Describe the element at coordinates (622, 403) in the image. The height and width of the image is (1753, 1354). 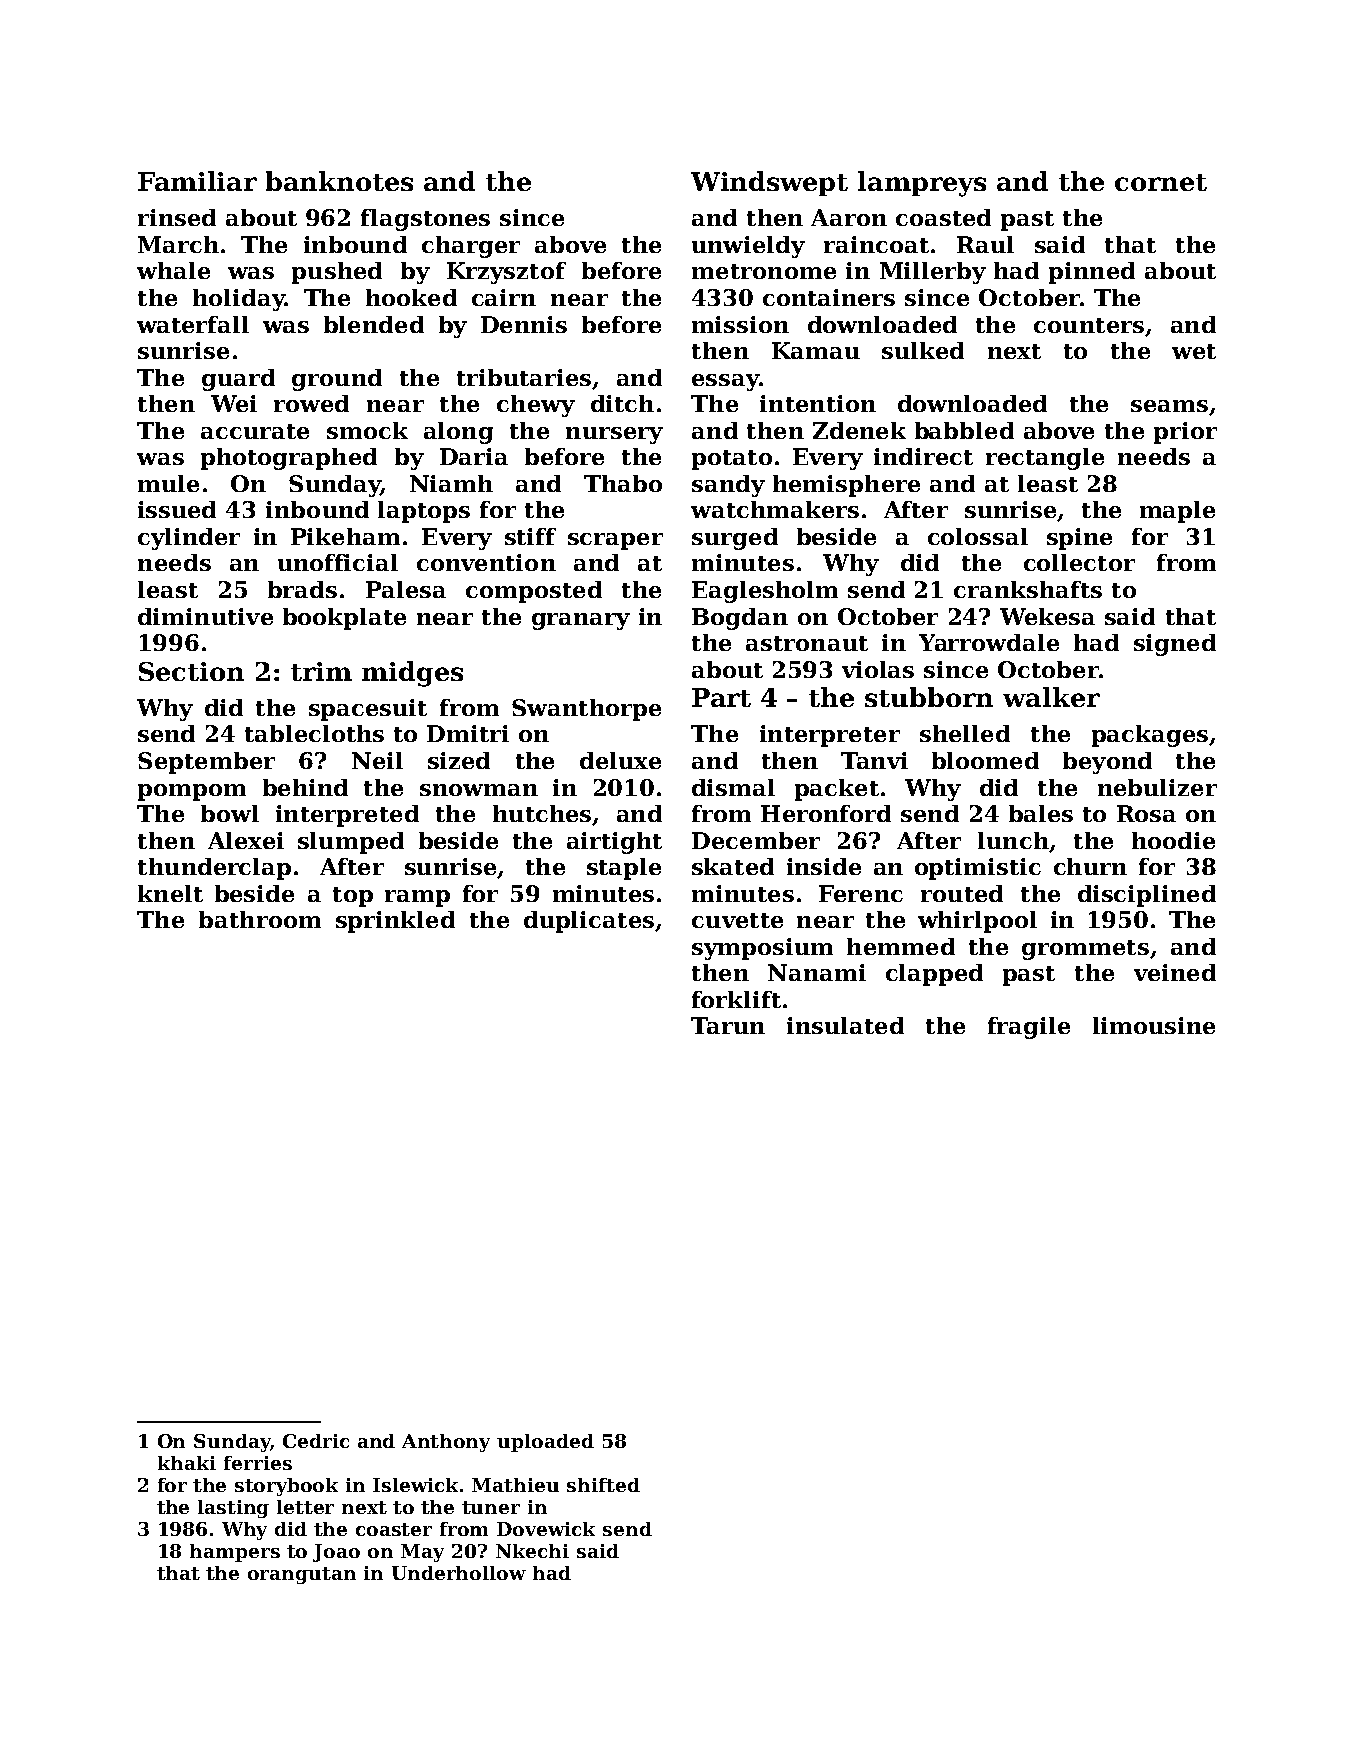
I see `ditch` at that location.
